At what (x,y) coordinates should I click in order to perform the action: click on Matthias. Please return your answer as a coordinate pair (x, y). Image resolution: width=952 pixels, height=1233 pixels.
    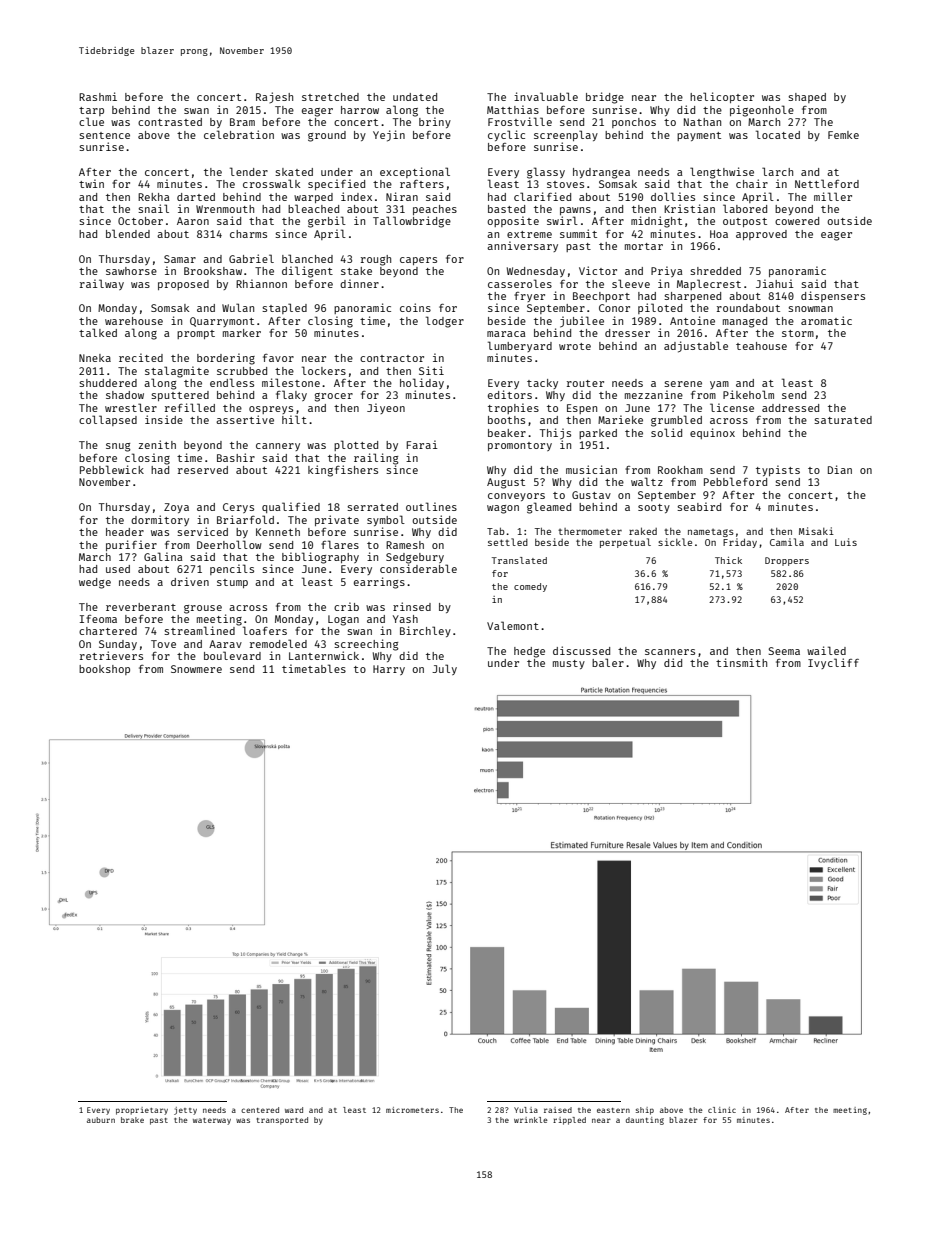
    Looking at the image, I should click on (513, 109).
